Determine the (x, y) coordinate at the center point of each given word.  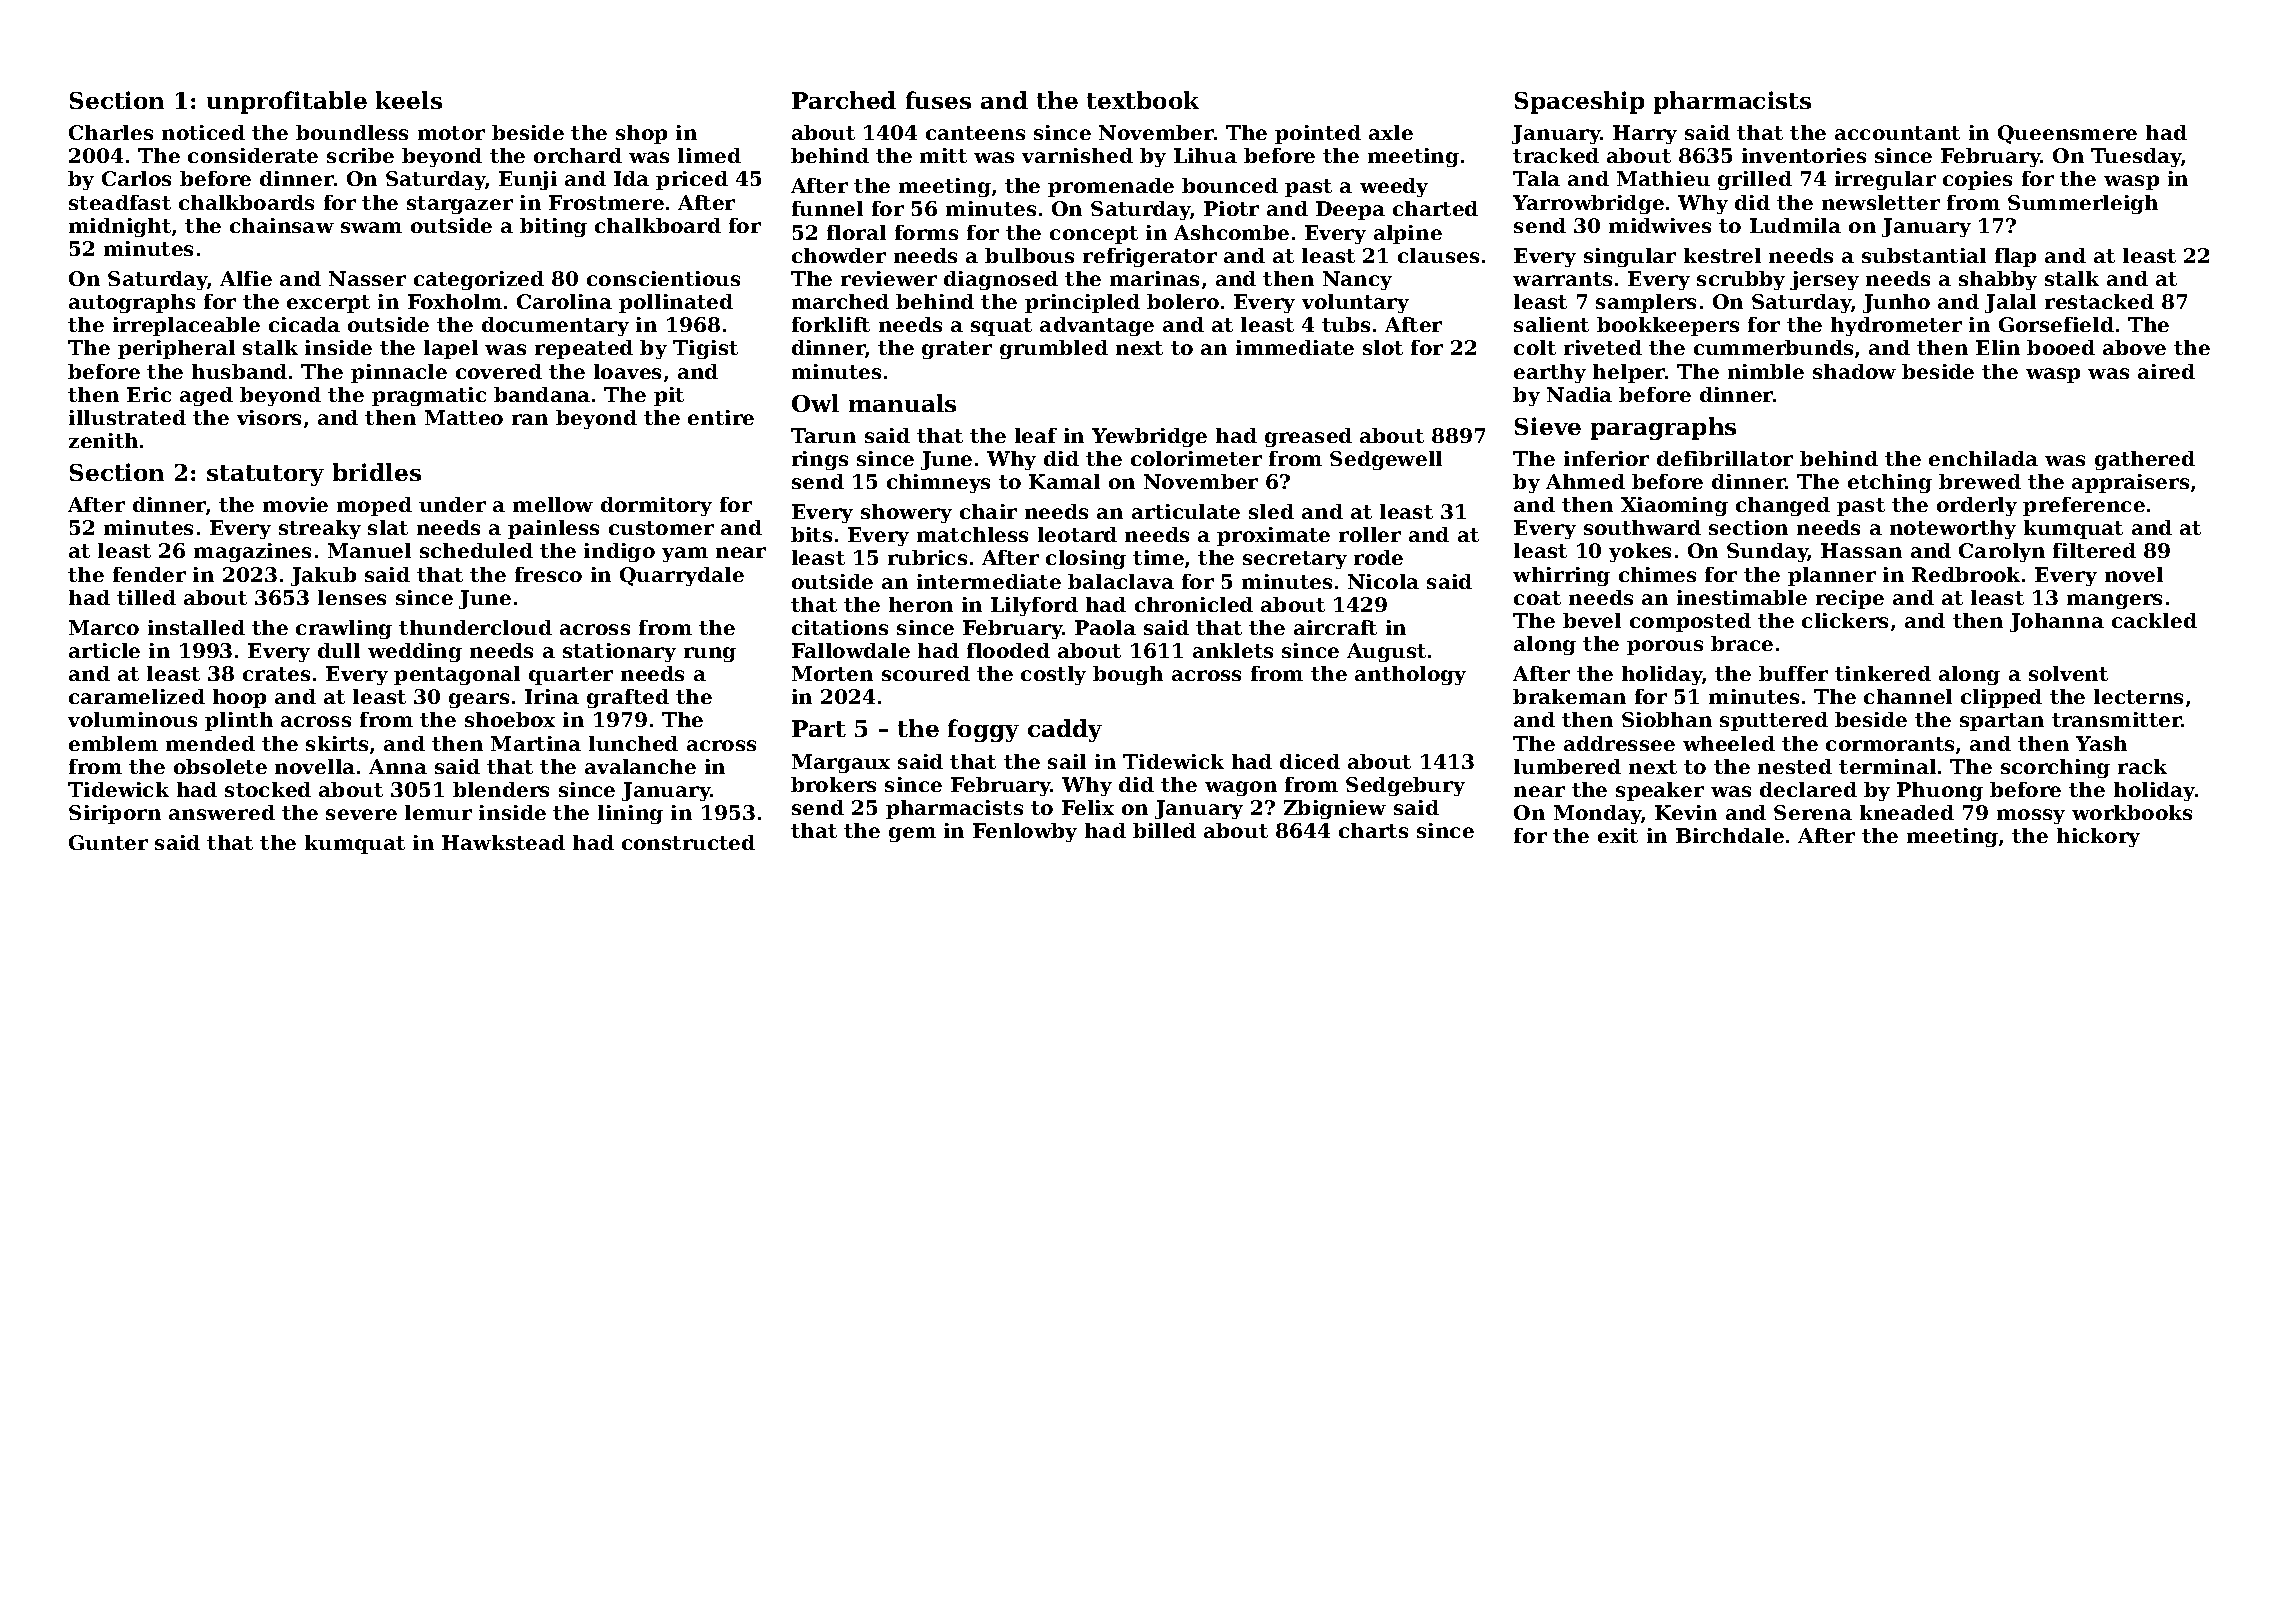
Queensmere (2067, 134)
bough (1128, 675)
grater (957, 350)
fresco (548, 574)
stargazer (460, 205)
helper (1629, 373)
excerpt (328, 304)
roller (1370, 534)
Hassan (1861, 550)
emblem (113, 743)
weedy (1394, 187)
